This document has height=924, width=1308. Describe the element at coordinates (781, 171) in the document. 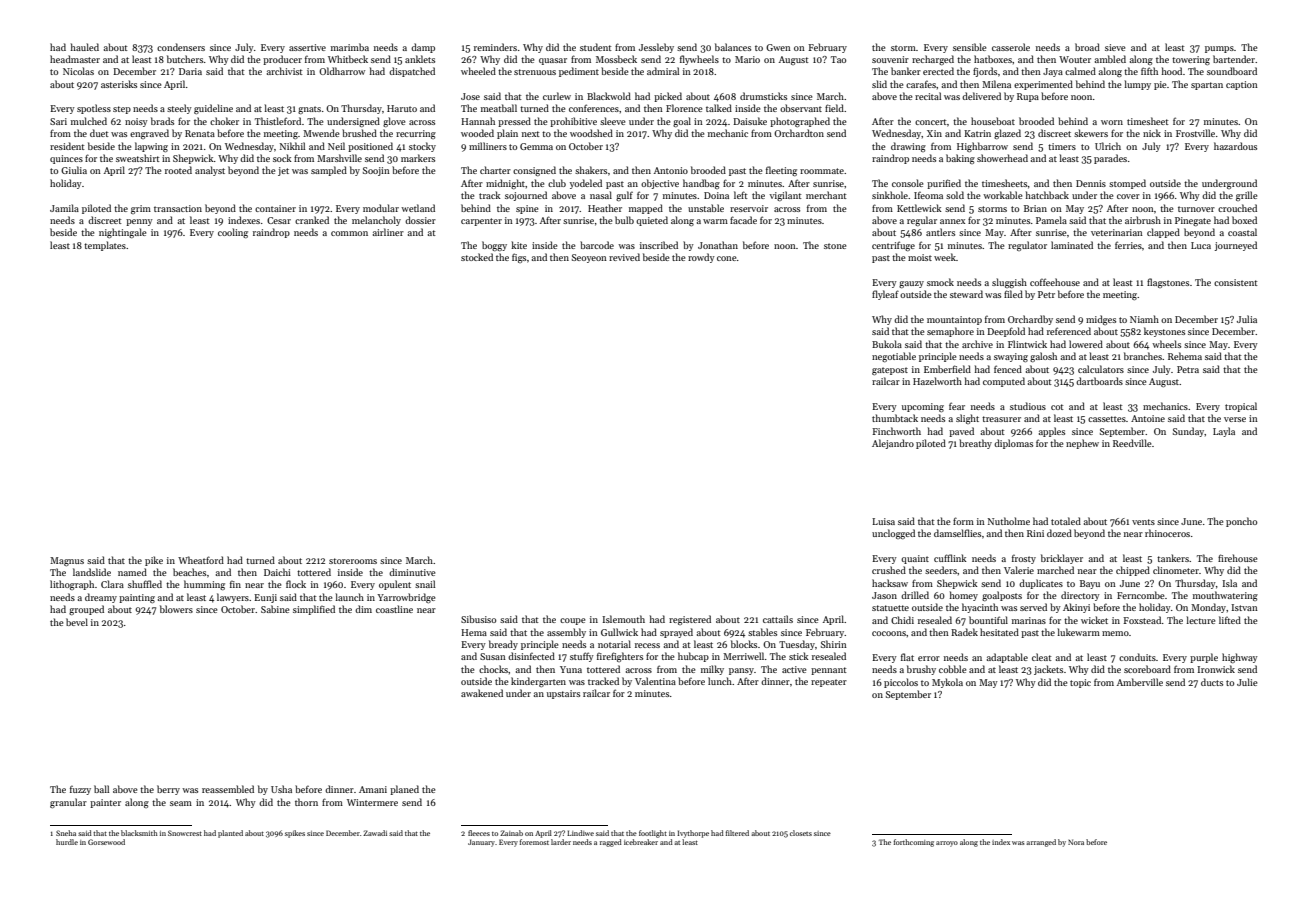

I see `fleeting` at that location.
